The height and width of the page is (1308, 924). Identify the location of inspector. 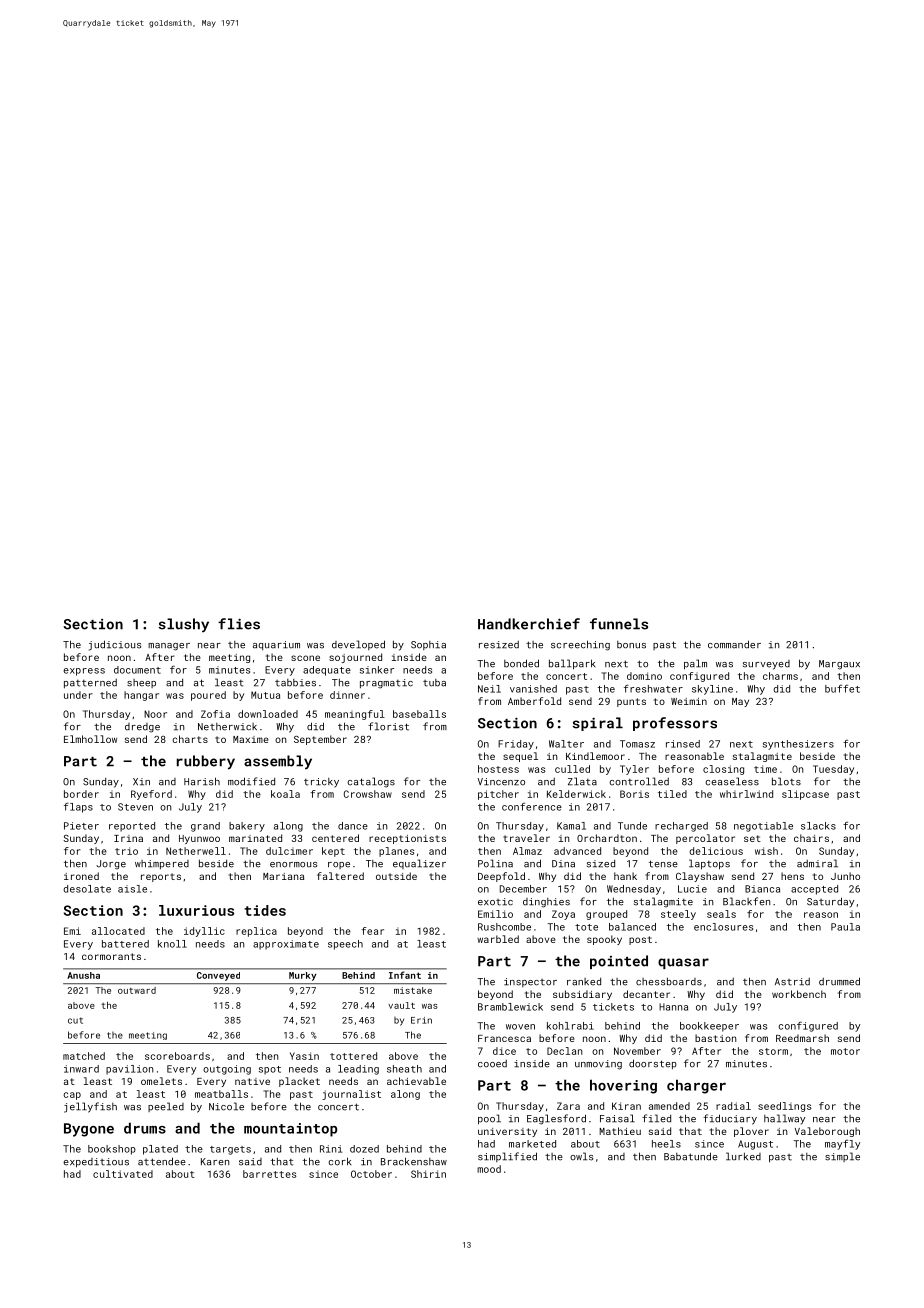
(530, 982).
